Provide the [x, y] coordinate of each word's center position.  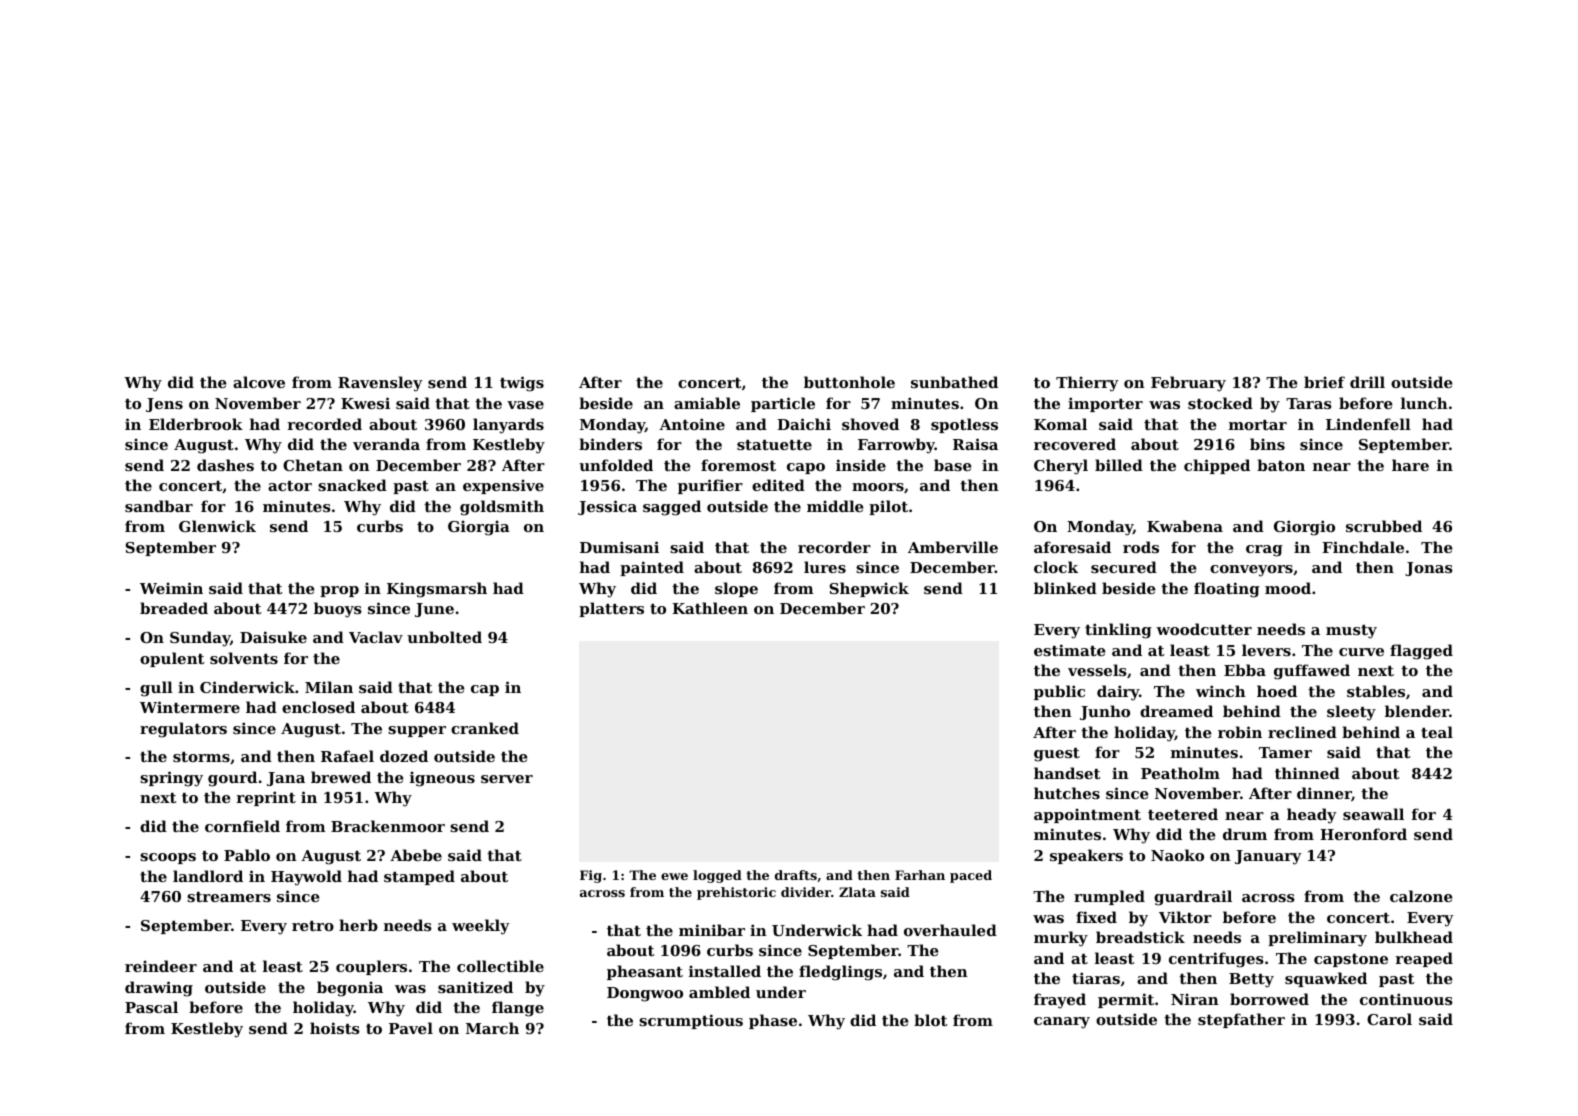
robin [1240, 732]
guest [1057, 755]
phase [773, 1021]
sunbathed [954, 382]
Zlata [857, 892]
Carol [1389, 1019]
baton [1281, 465]
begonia [350, 989]
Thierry [1087, 384]
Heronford [1363, 834]
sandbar [159, 506]
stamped [419, 877]
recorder [834, 547]
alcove [259, 382]
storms [201, 757]
